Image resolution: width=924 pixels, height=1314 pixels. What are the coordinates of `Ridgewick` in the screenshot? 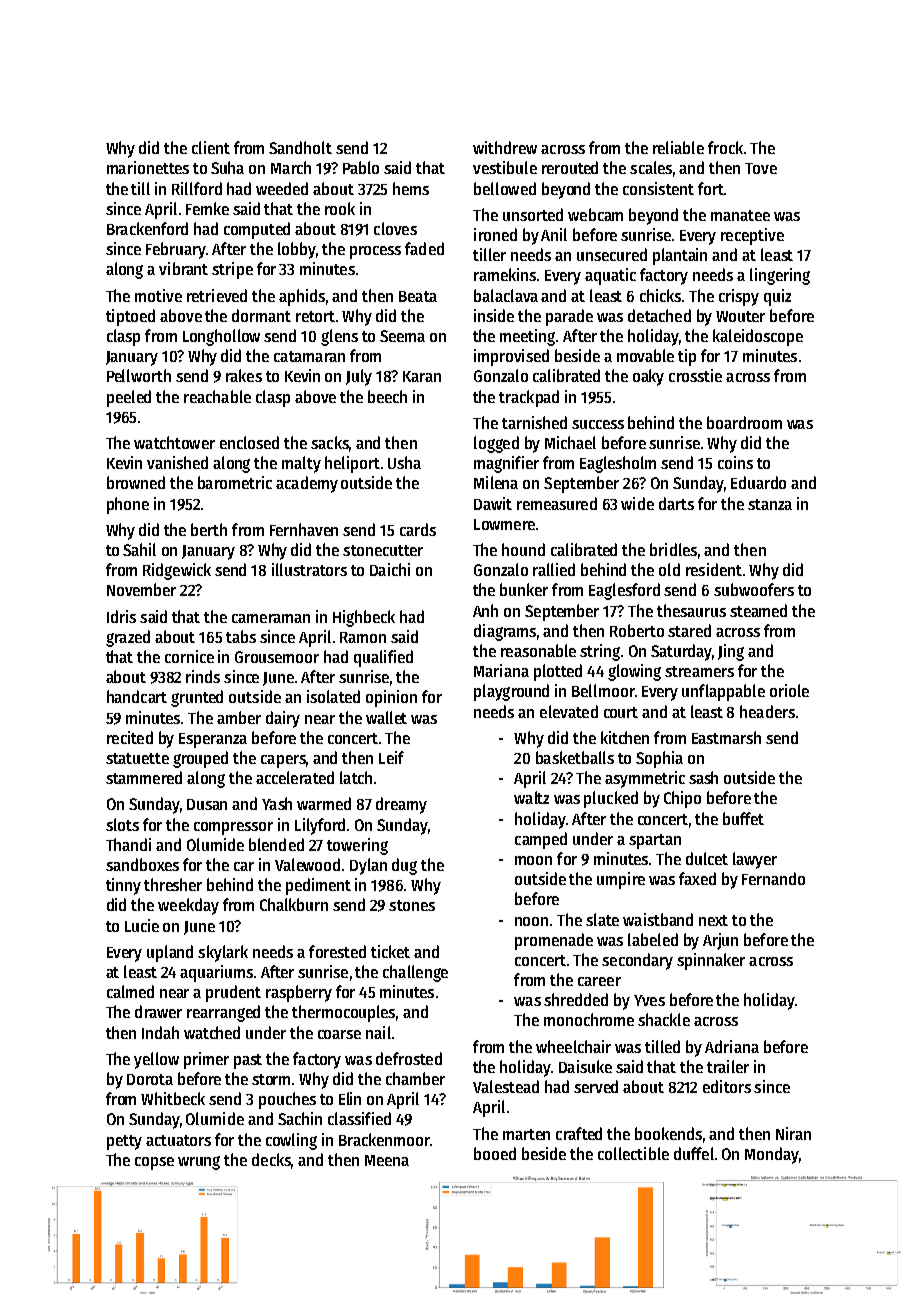 It's located at (177, 571).
